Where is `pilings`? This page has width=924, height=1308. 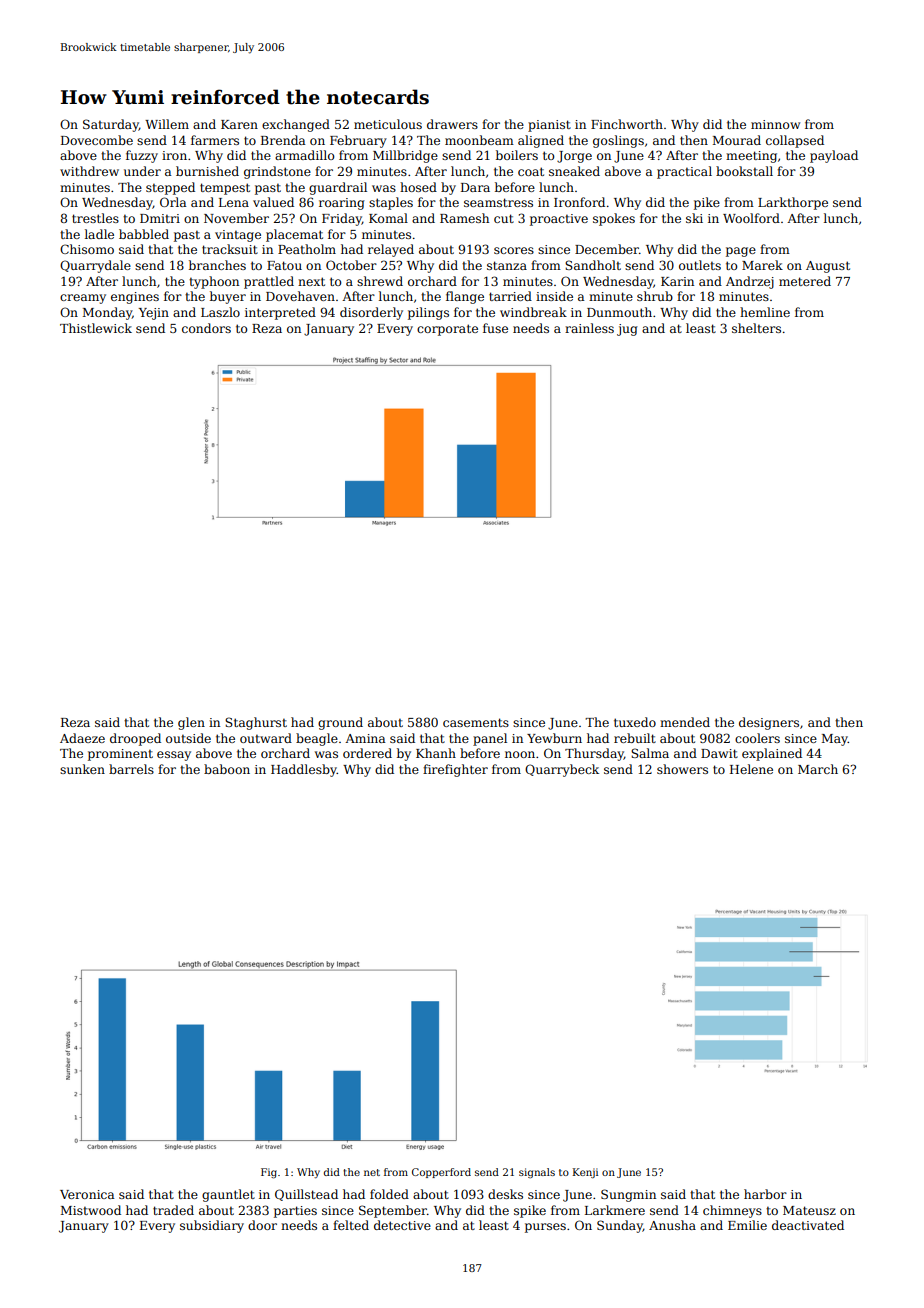
pilings is located at coordinates (428, 313).
